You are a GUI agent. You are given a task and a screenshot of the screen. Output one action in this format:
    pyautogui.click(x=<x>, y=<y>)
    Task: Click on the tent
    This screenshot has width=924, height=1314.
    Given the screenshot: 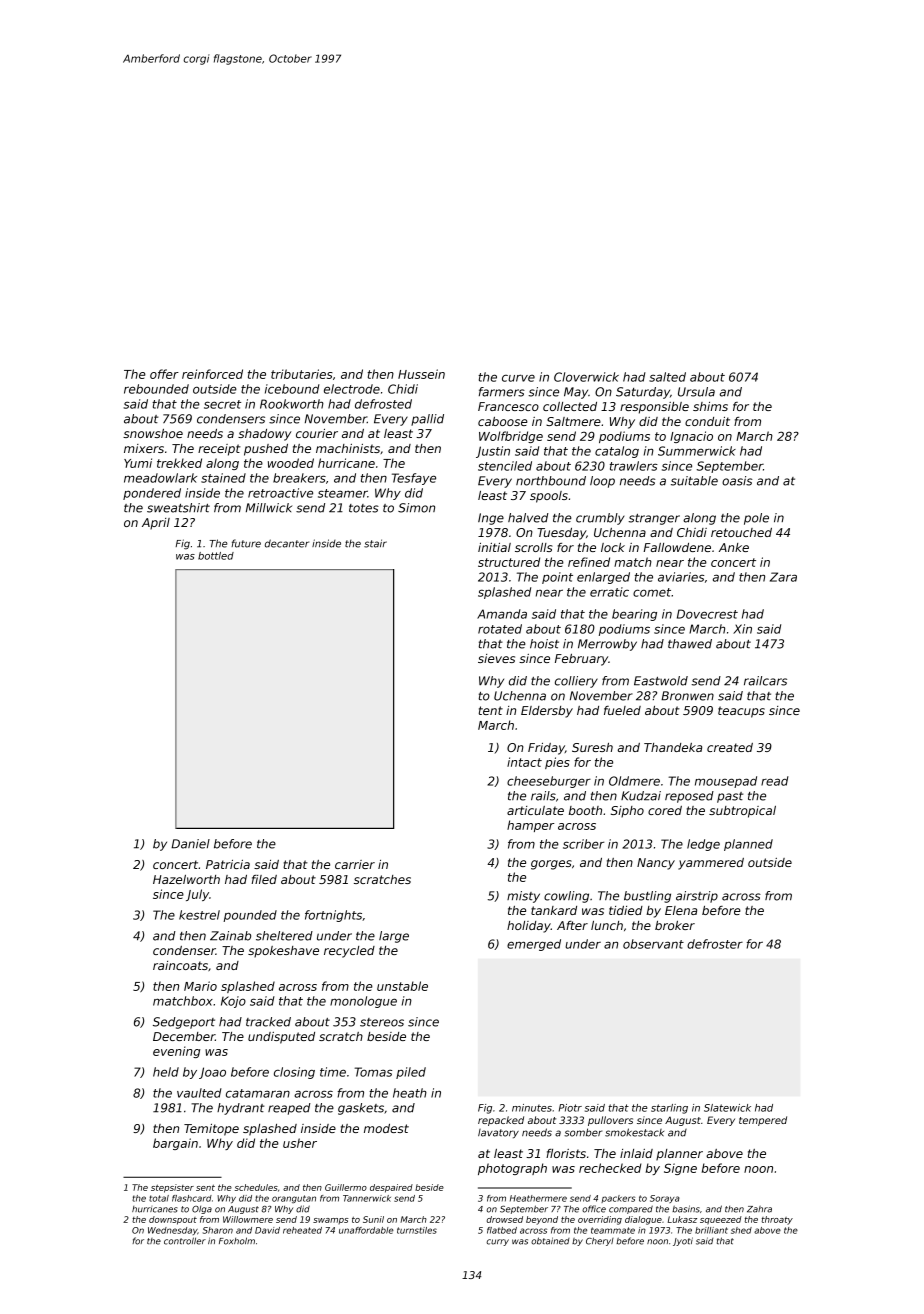 What is the action you would take?
    pyautogui.click(x=491, y=710)
